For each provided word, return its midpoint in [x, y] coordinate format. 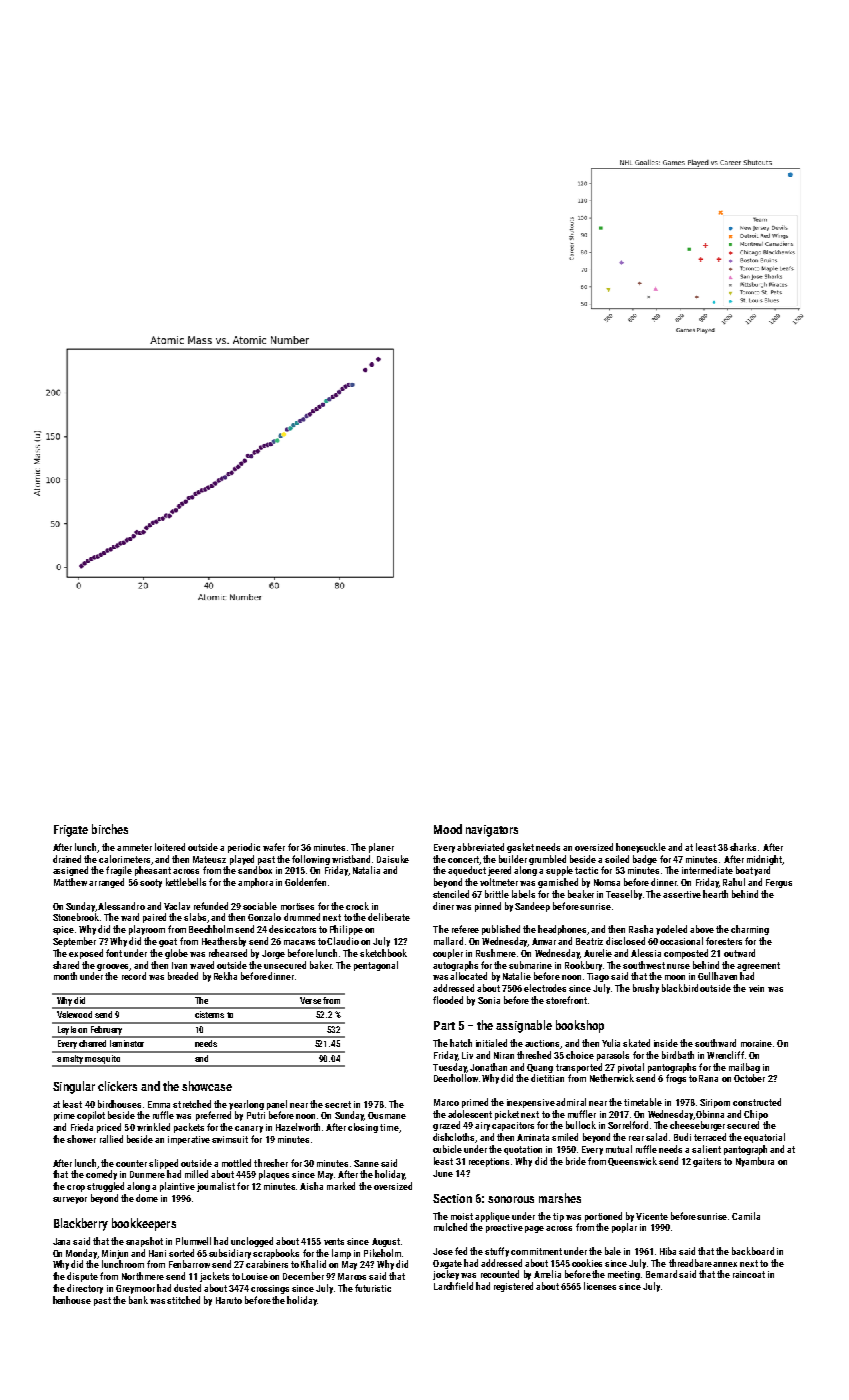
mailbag [744, 1068]
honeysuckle [641, 848]
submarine [530, 965]
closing [363, 1128]
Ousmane [387, 1115]
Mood [448, 829]
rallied [111, 1139]
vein [756, 988]
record [134, 976]
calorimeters [124, 859]
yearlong [246, 1105]
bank [138, 1300]
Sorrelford [628, 1125]
